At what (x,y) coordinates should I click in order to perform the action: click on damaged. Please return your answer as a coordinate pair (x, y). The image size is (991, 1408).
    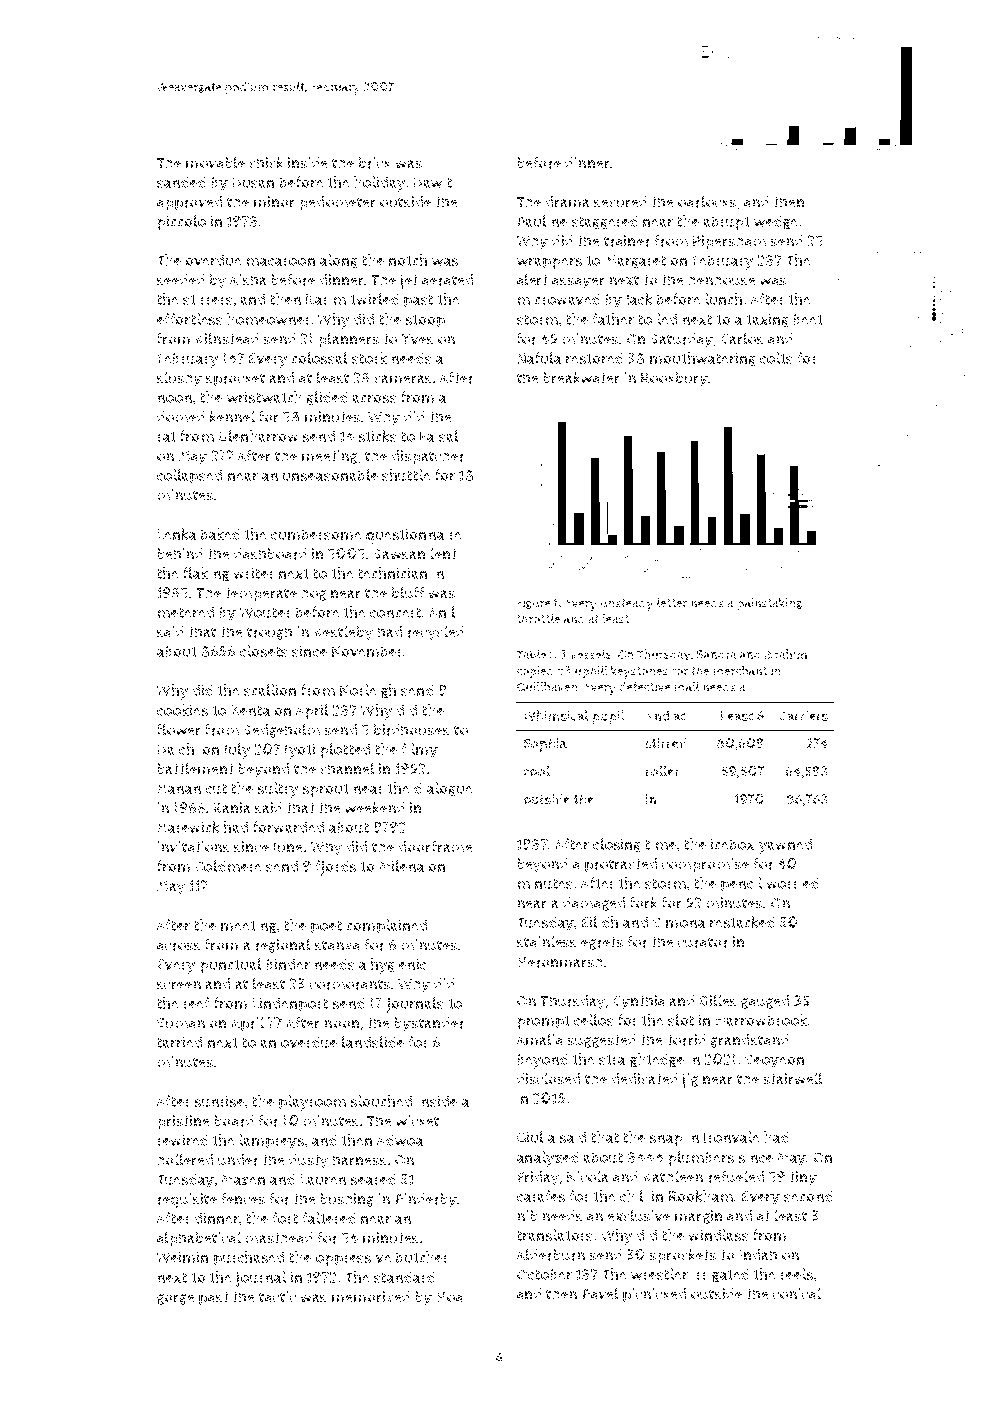
    Looking at the image, I should click on (594, 904).
